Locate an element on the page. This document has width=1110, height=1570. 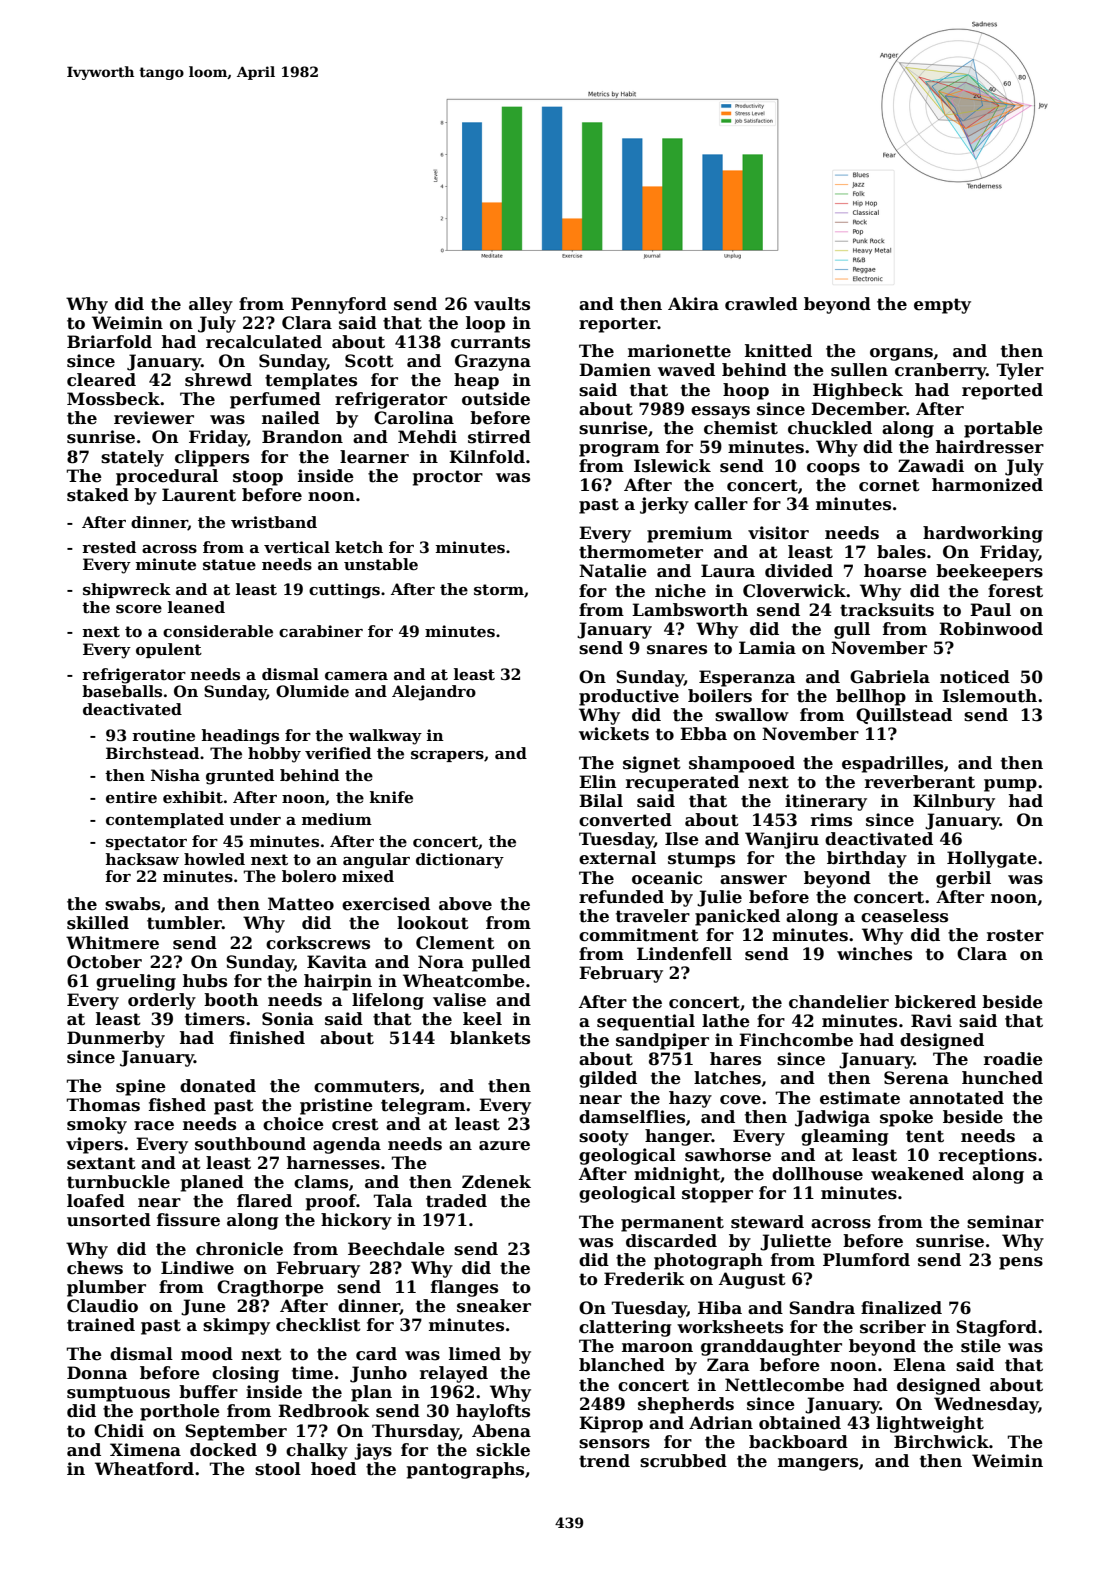
bickered is located at coordinates (935, 1002).
